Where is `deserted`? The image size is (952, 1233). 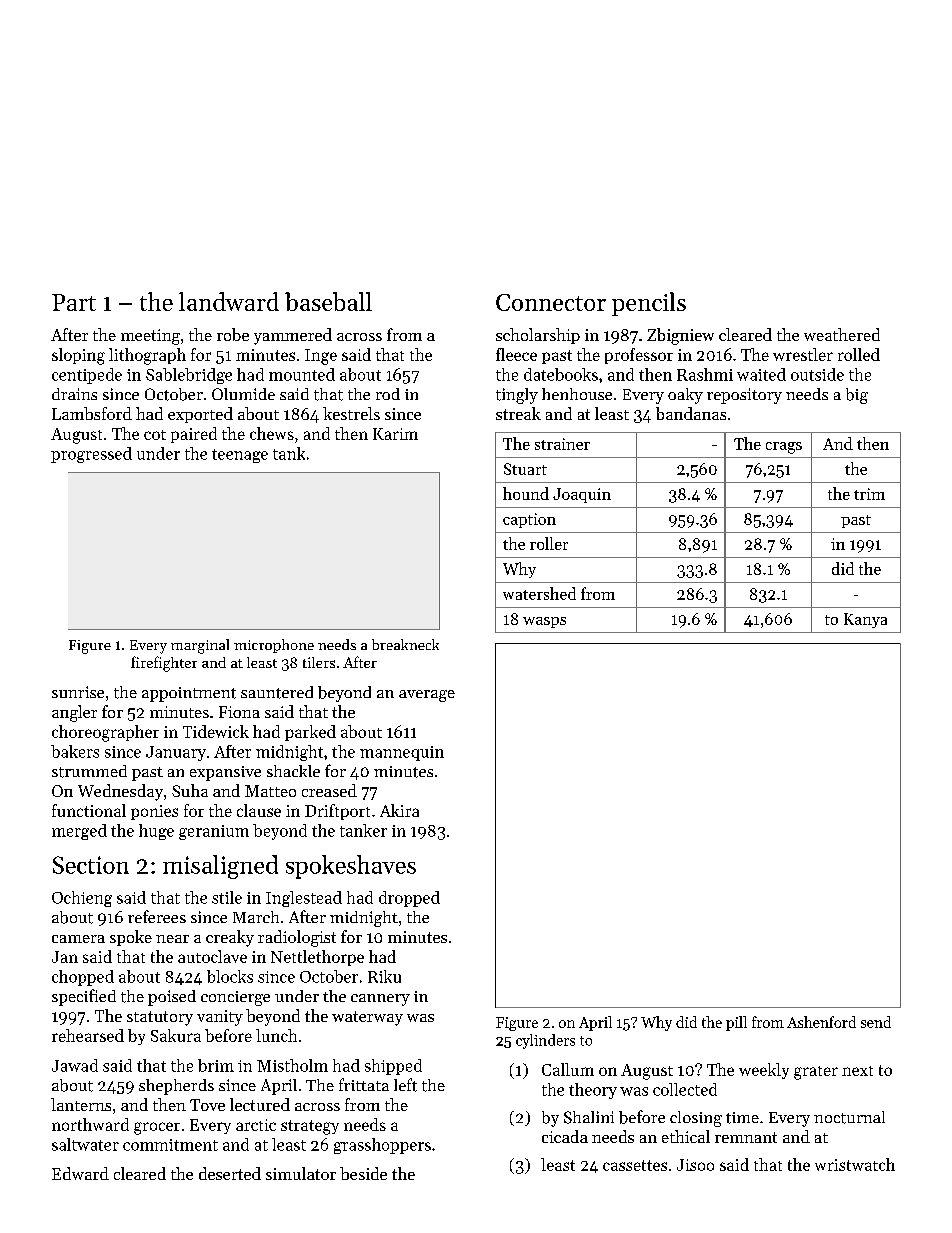
deserted is located at coordinates (230, 1173).
